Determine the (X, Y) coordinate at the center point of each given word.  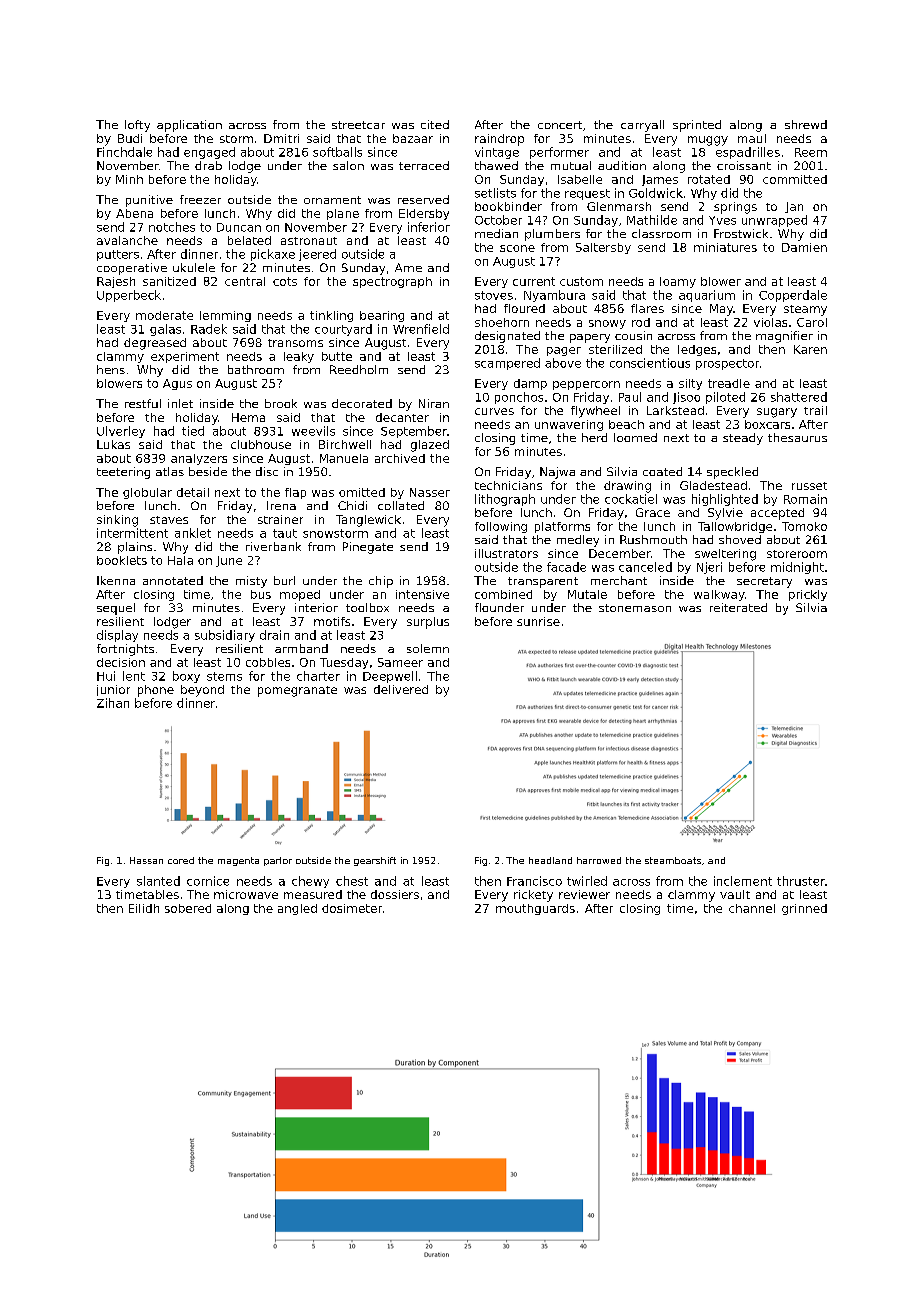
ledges (697, 350)
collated (401, 505)
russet (809, 486)
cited (435, 124)
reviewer (584, 894)
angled (297, 909)
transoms (295, 343)
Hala (180, 560)
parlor (278, 861)
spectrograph (392, 282)
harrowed (599, 860)
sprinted (697, 126)
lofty (137, 126)
